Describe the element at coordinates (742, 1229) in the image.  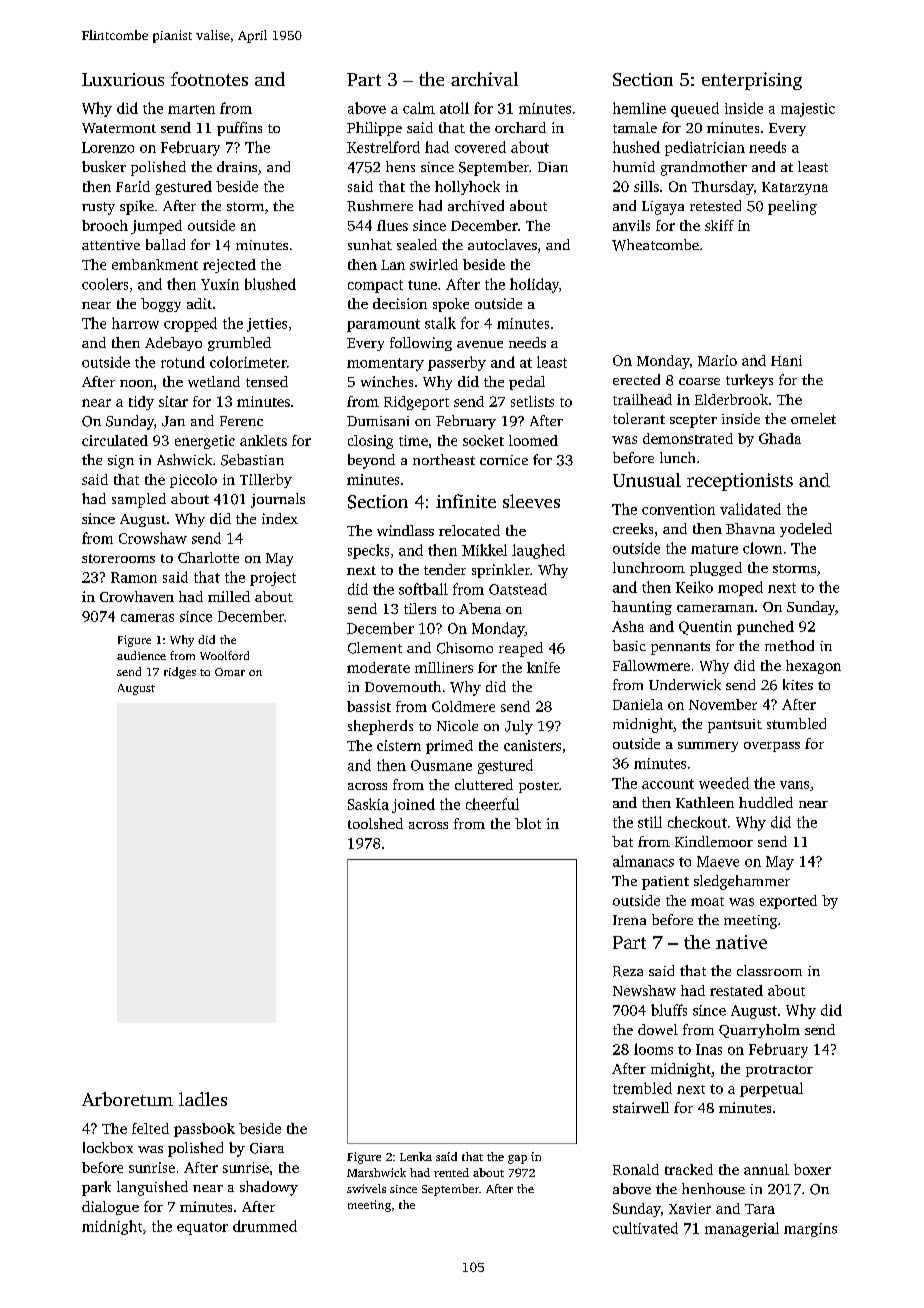
I see `managerial` at that location.
